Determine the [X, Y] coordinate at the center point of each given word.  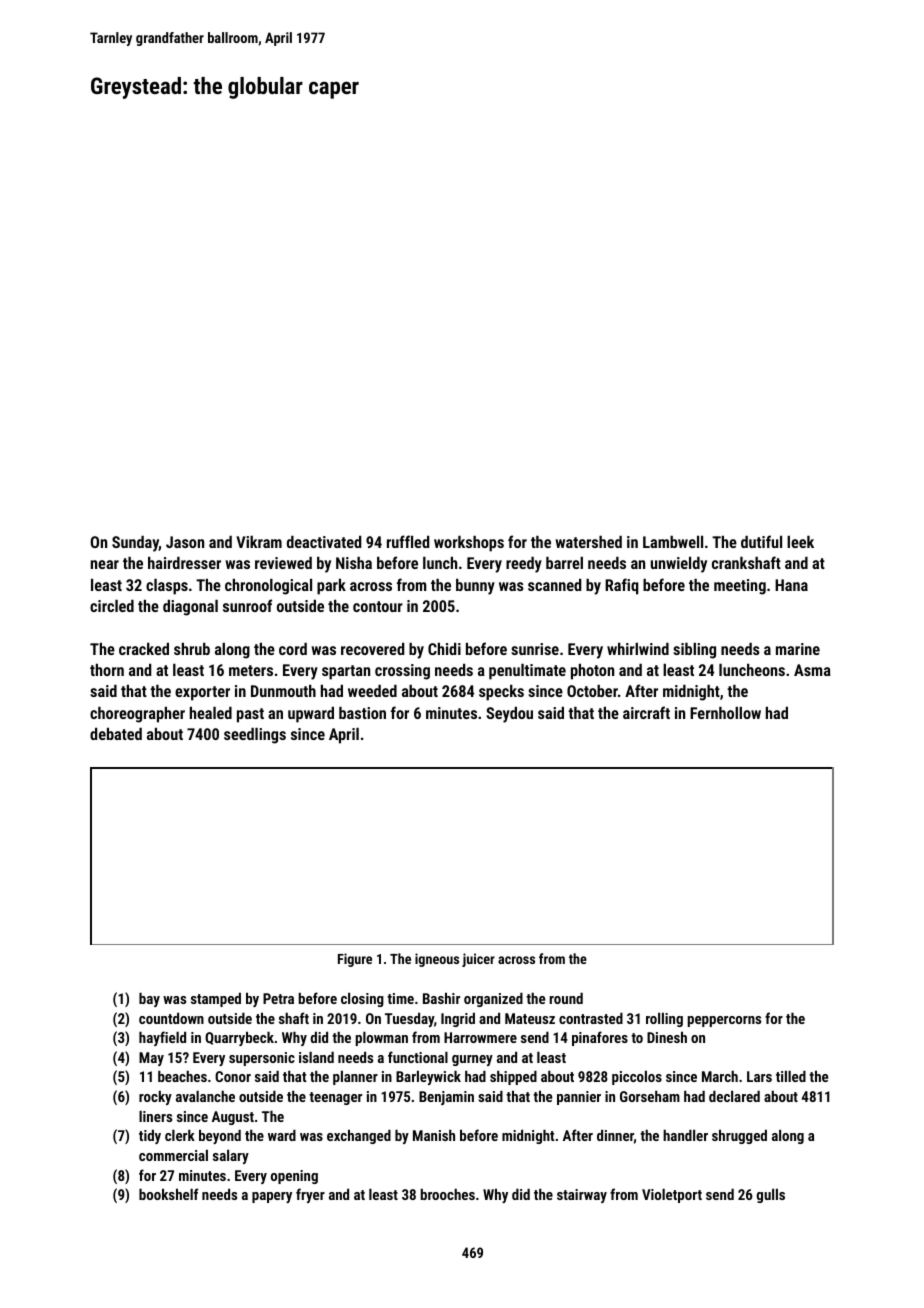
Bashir [441, 998]
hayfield [162, 1038]
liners [155, 1116]
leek [800, 541]
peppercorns [724, 1021]
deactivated [324, 542]
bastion [362, 713]
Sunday [135, 544]
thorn [107, 670]
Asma [812, 670]
